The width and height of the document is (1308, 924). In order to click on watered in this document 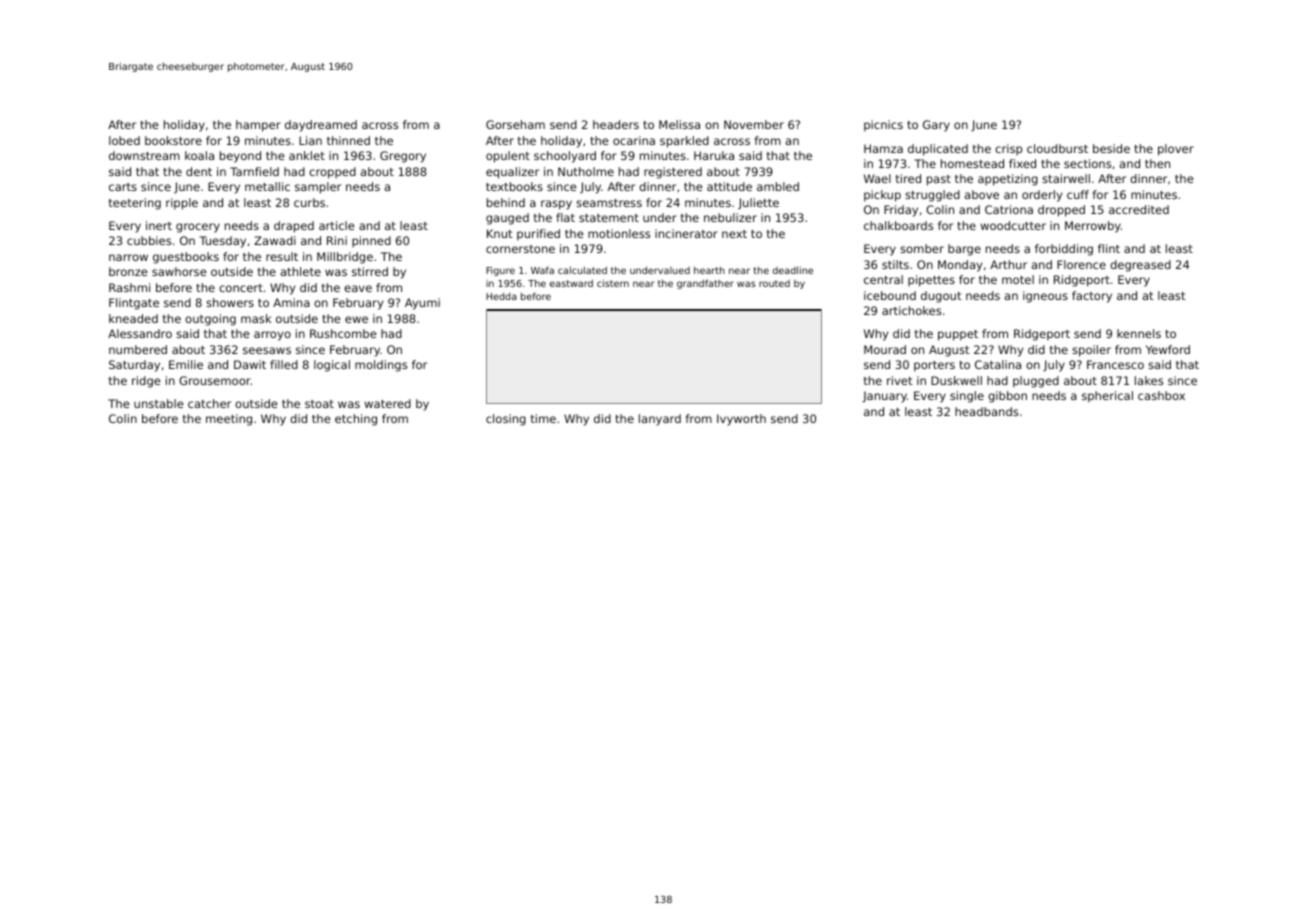, I will do `click(387, 403)`.
